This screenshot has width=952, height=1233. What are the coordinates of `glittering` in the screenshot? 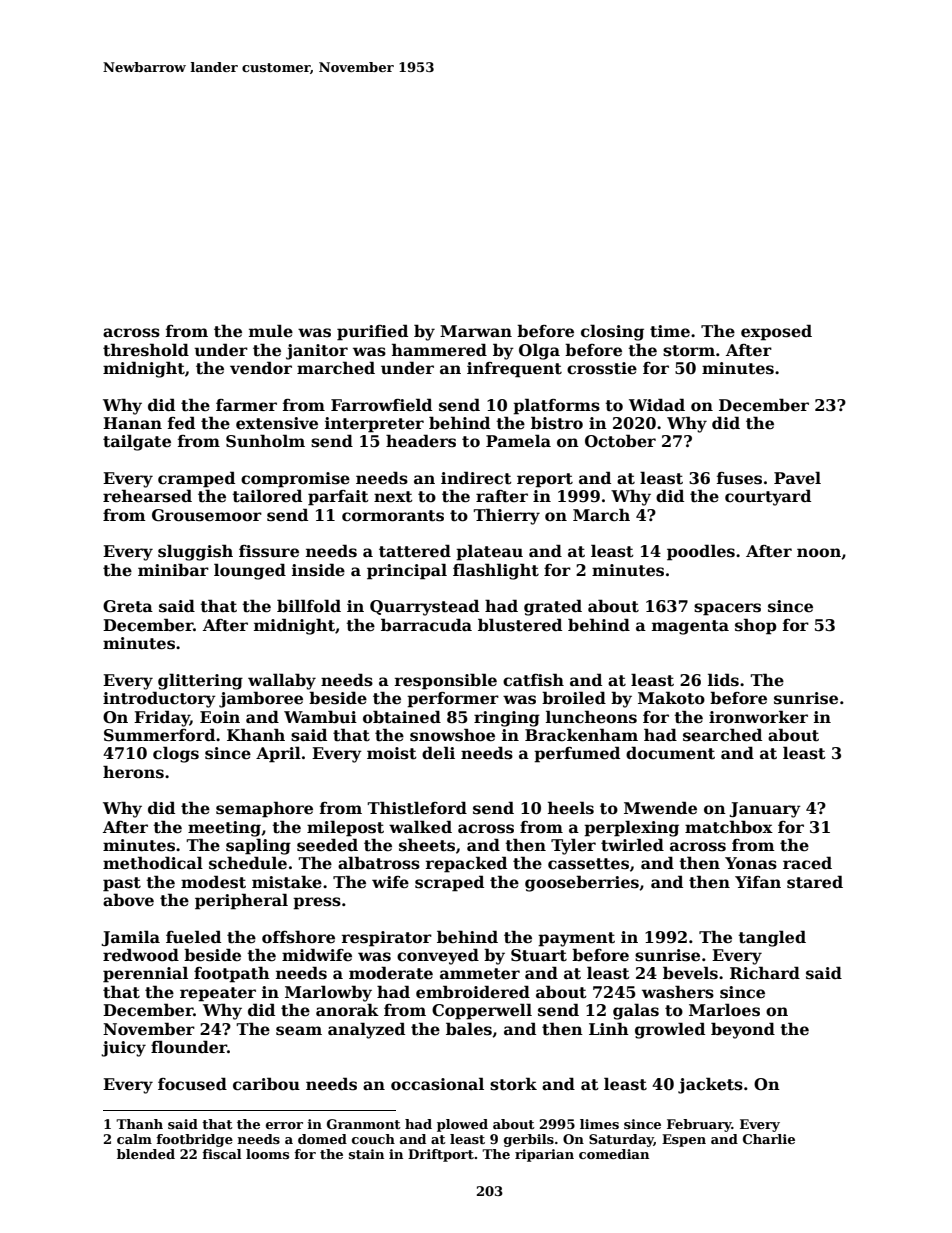 It's located at (200, 681).
